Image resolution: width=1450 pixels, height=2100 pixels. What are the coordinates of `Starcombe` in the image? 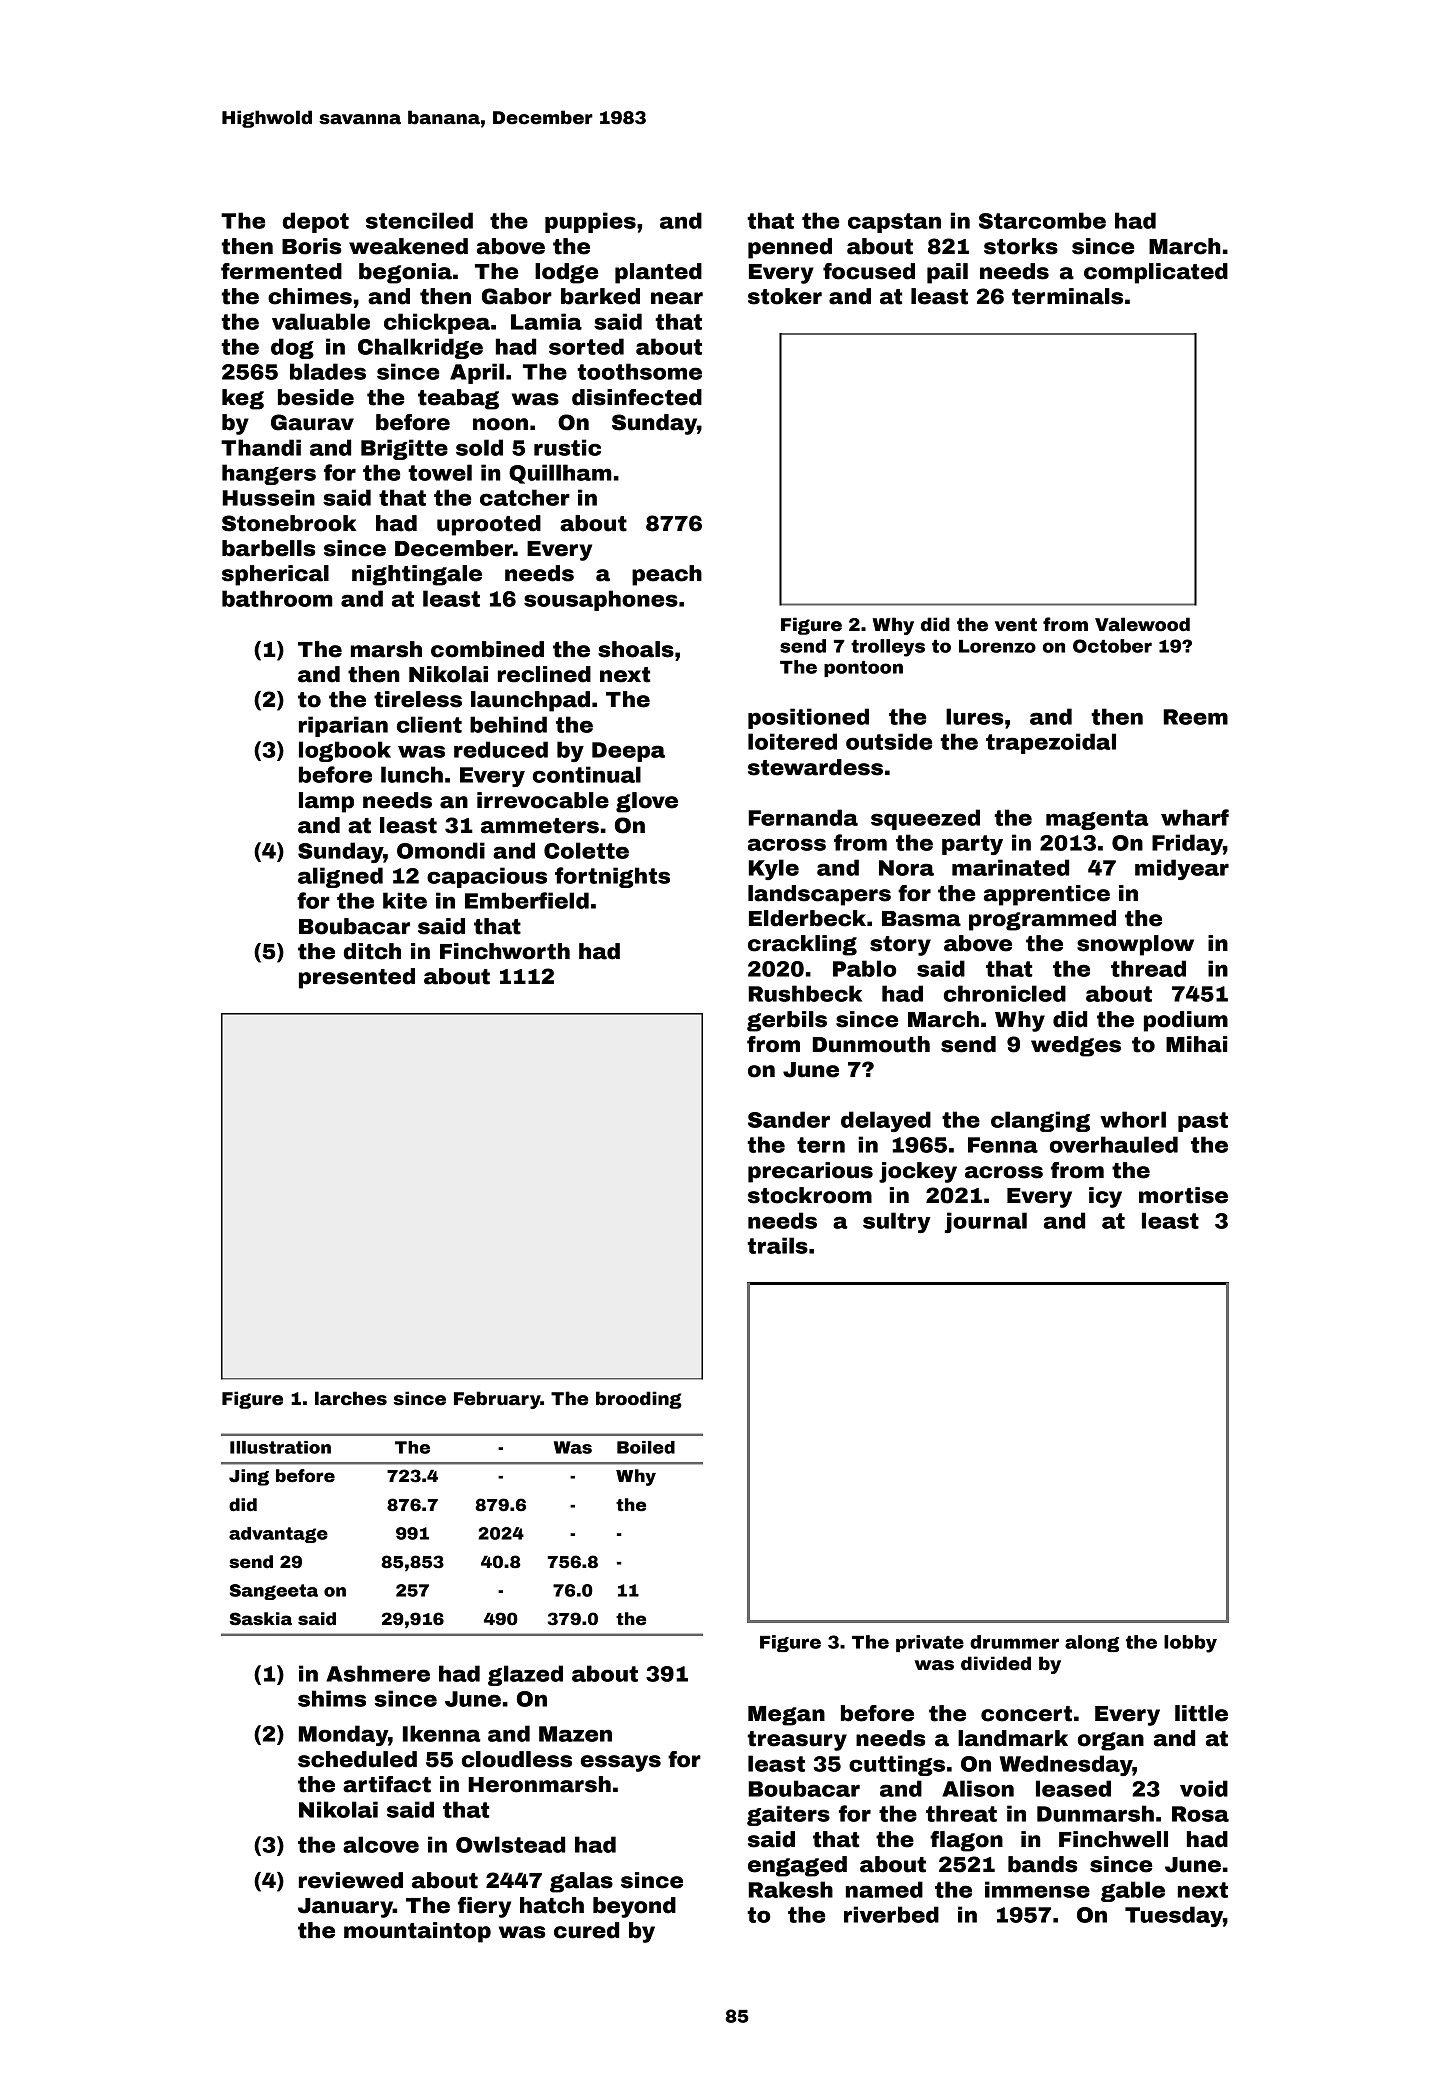 It's located at (1042, 220).
